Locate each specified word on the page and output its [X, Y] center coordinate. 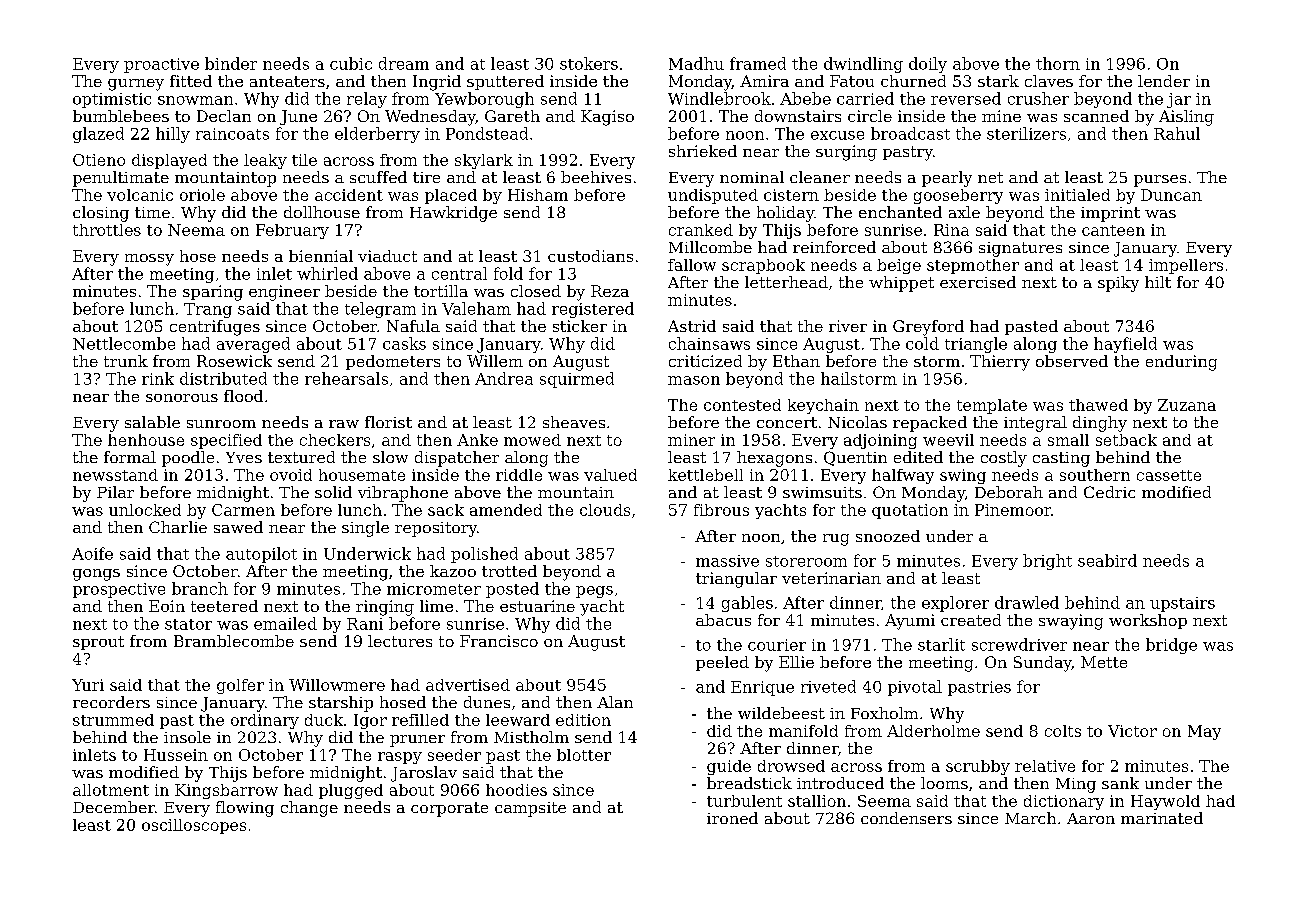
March [1030, 818]
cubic [351, 63]
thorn [1058, 63]
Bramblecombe [234, 641]
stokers [589, 63]
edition [583, 720]
